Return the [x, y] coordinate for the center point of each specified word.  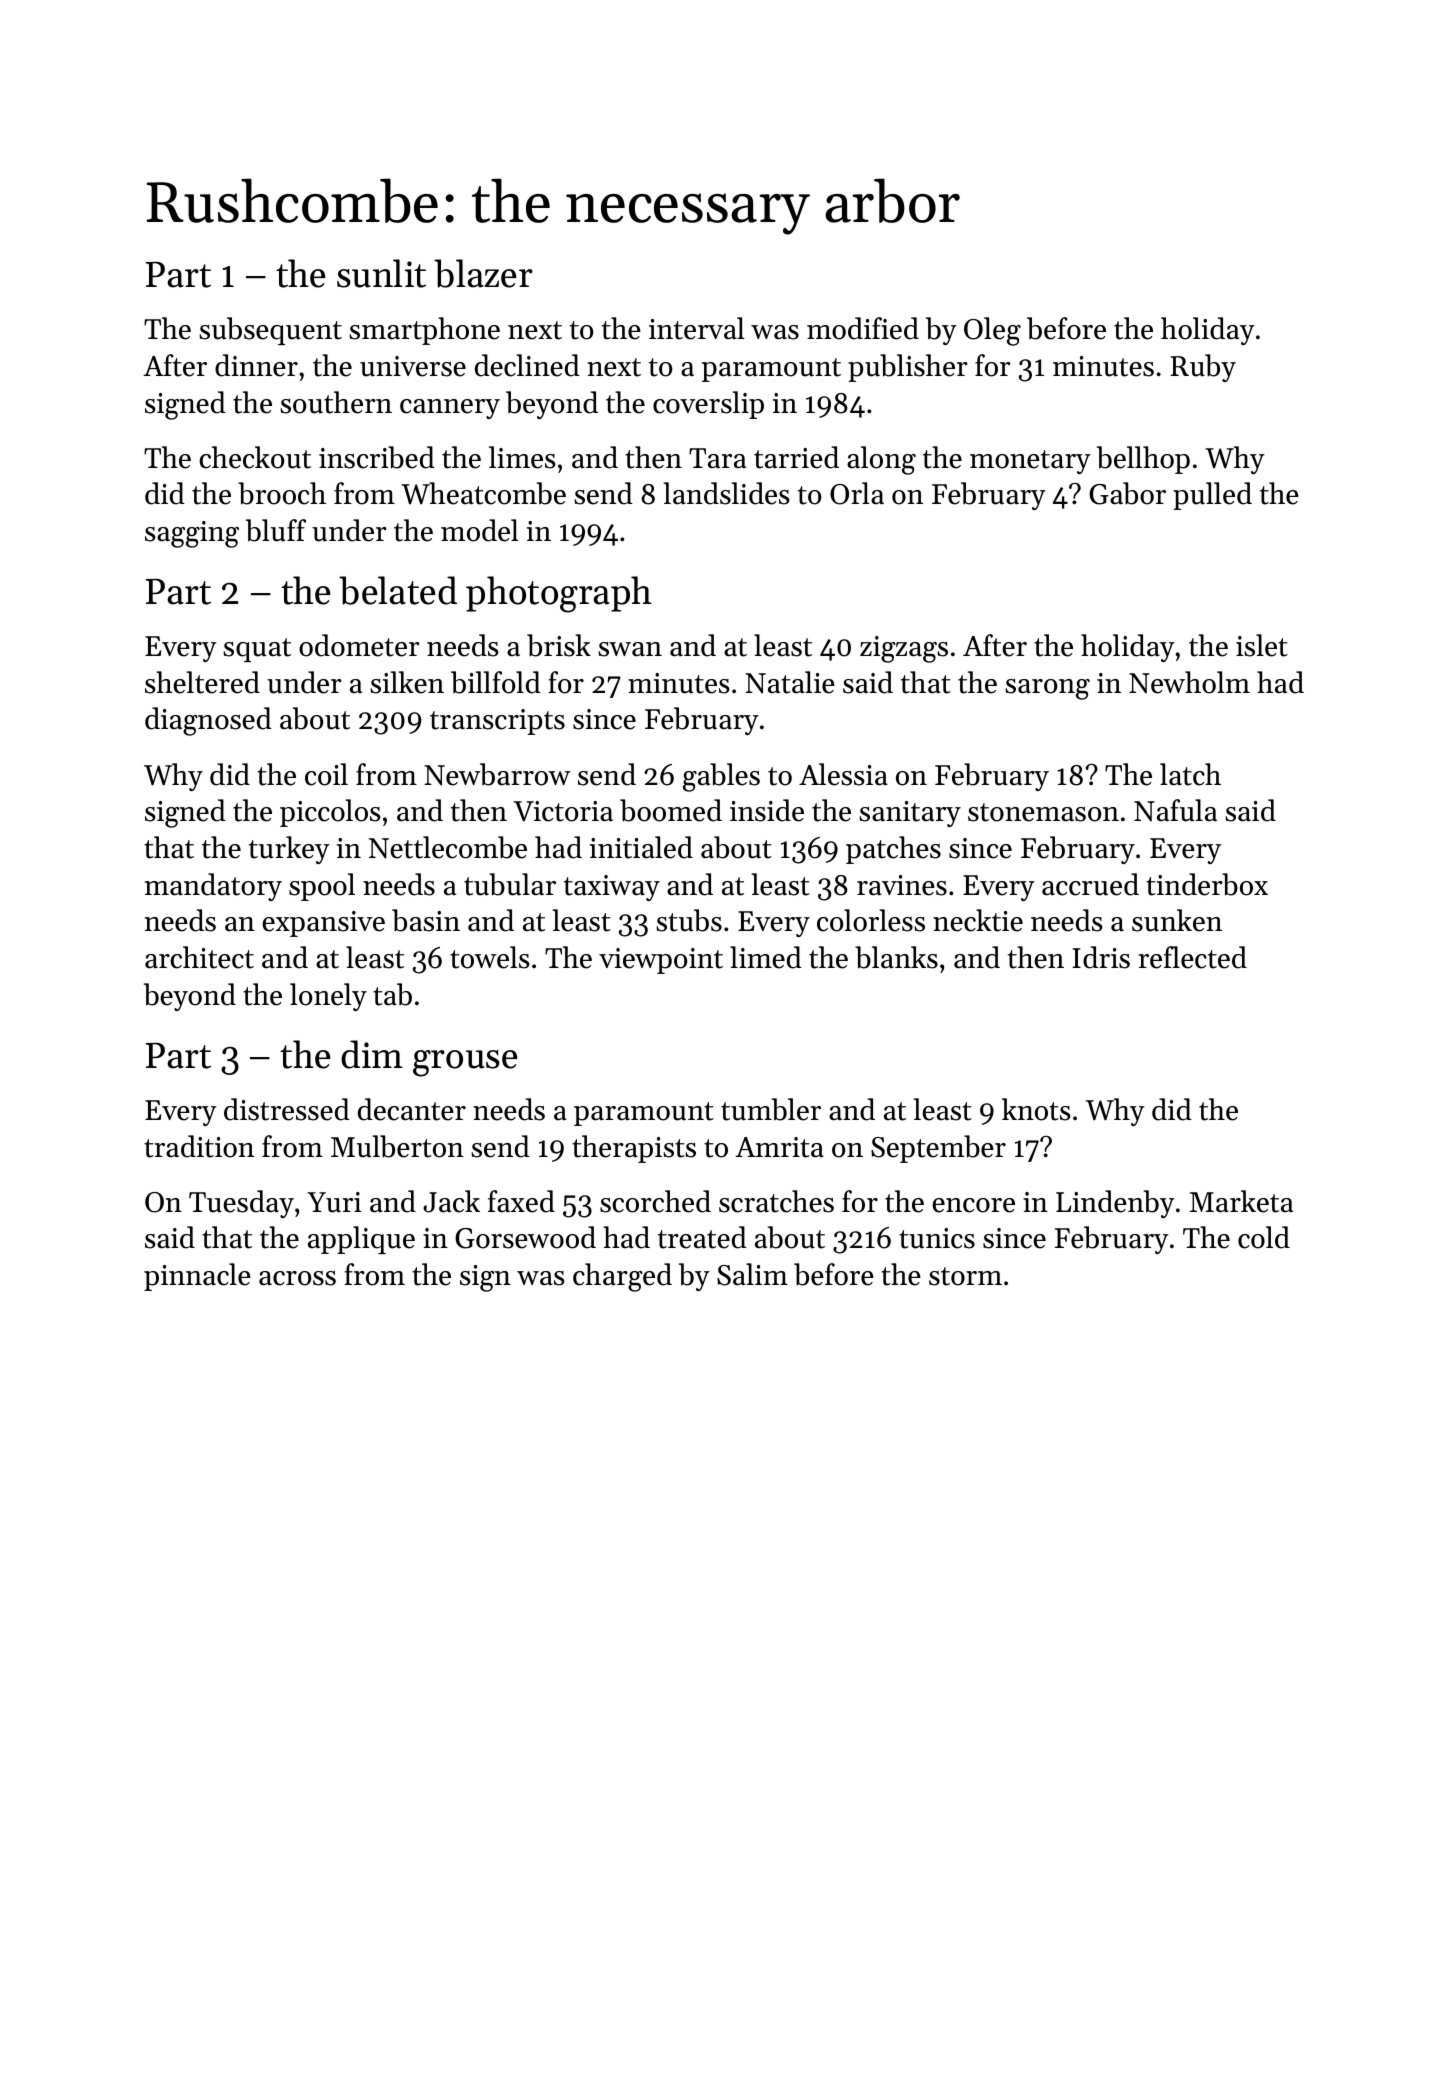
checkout [255, 457]
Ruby [1203, 368]
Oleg [992, 331]
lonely [328, 997]
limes [522, 457]
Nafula [1175, 810]
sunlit [381, 273]
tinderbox [1207, 884]
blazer [483, 273]
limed [766, 957]
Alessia [843, 774]
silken [407, 682]
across [297, 1278]
